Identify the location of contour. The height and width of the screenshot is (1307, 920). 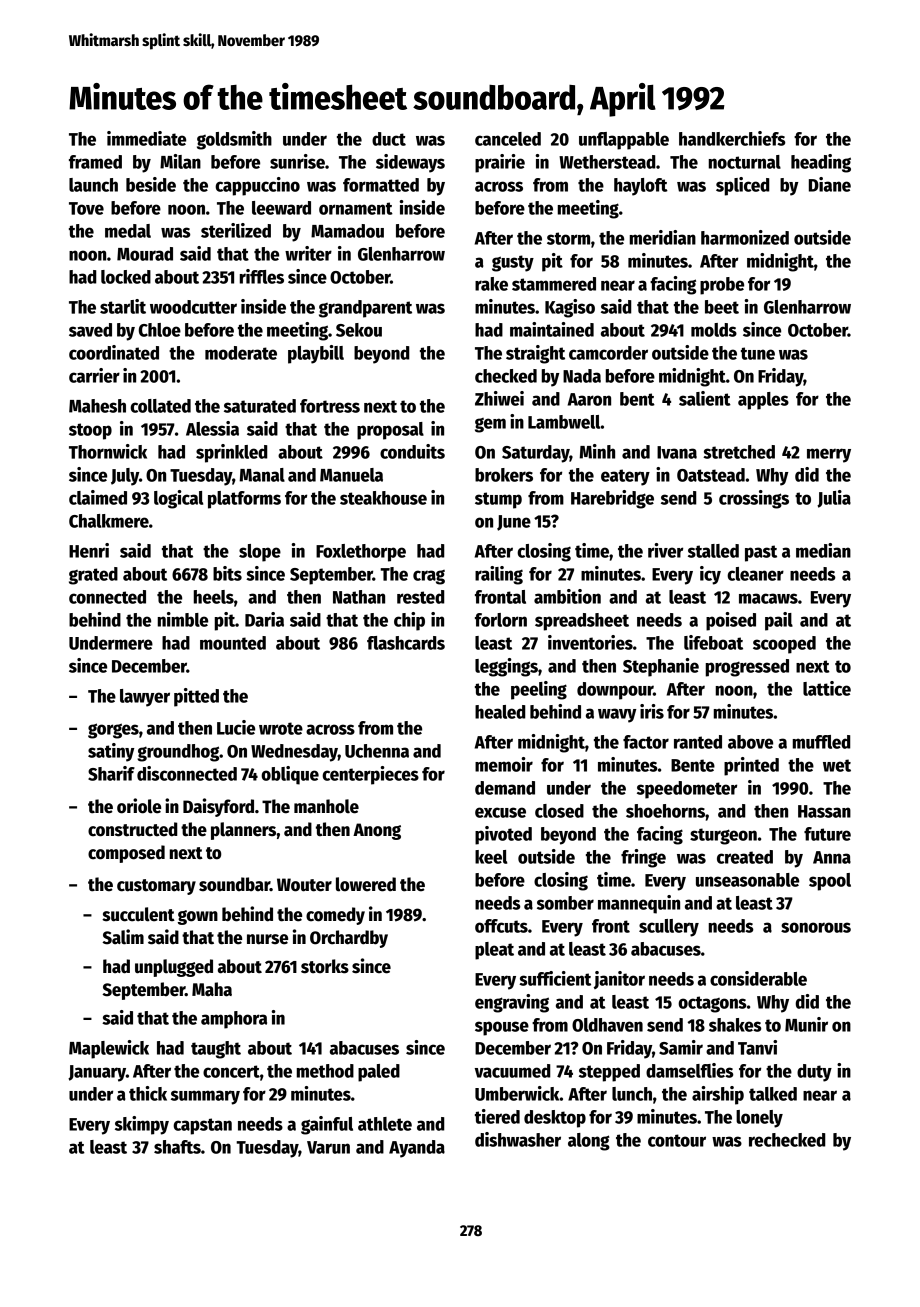
(677, 1140).
